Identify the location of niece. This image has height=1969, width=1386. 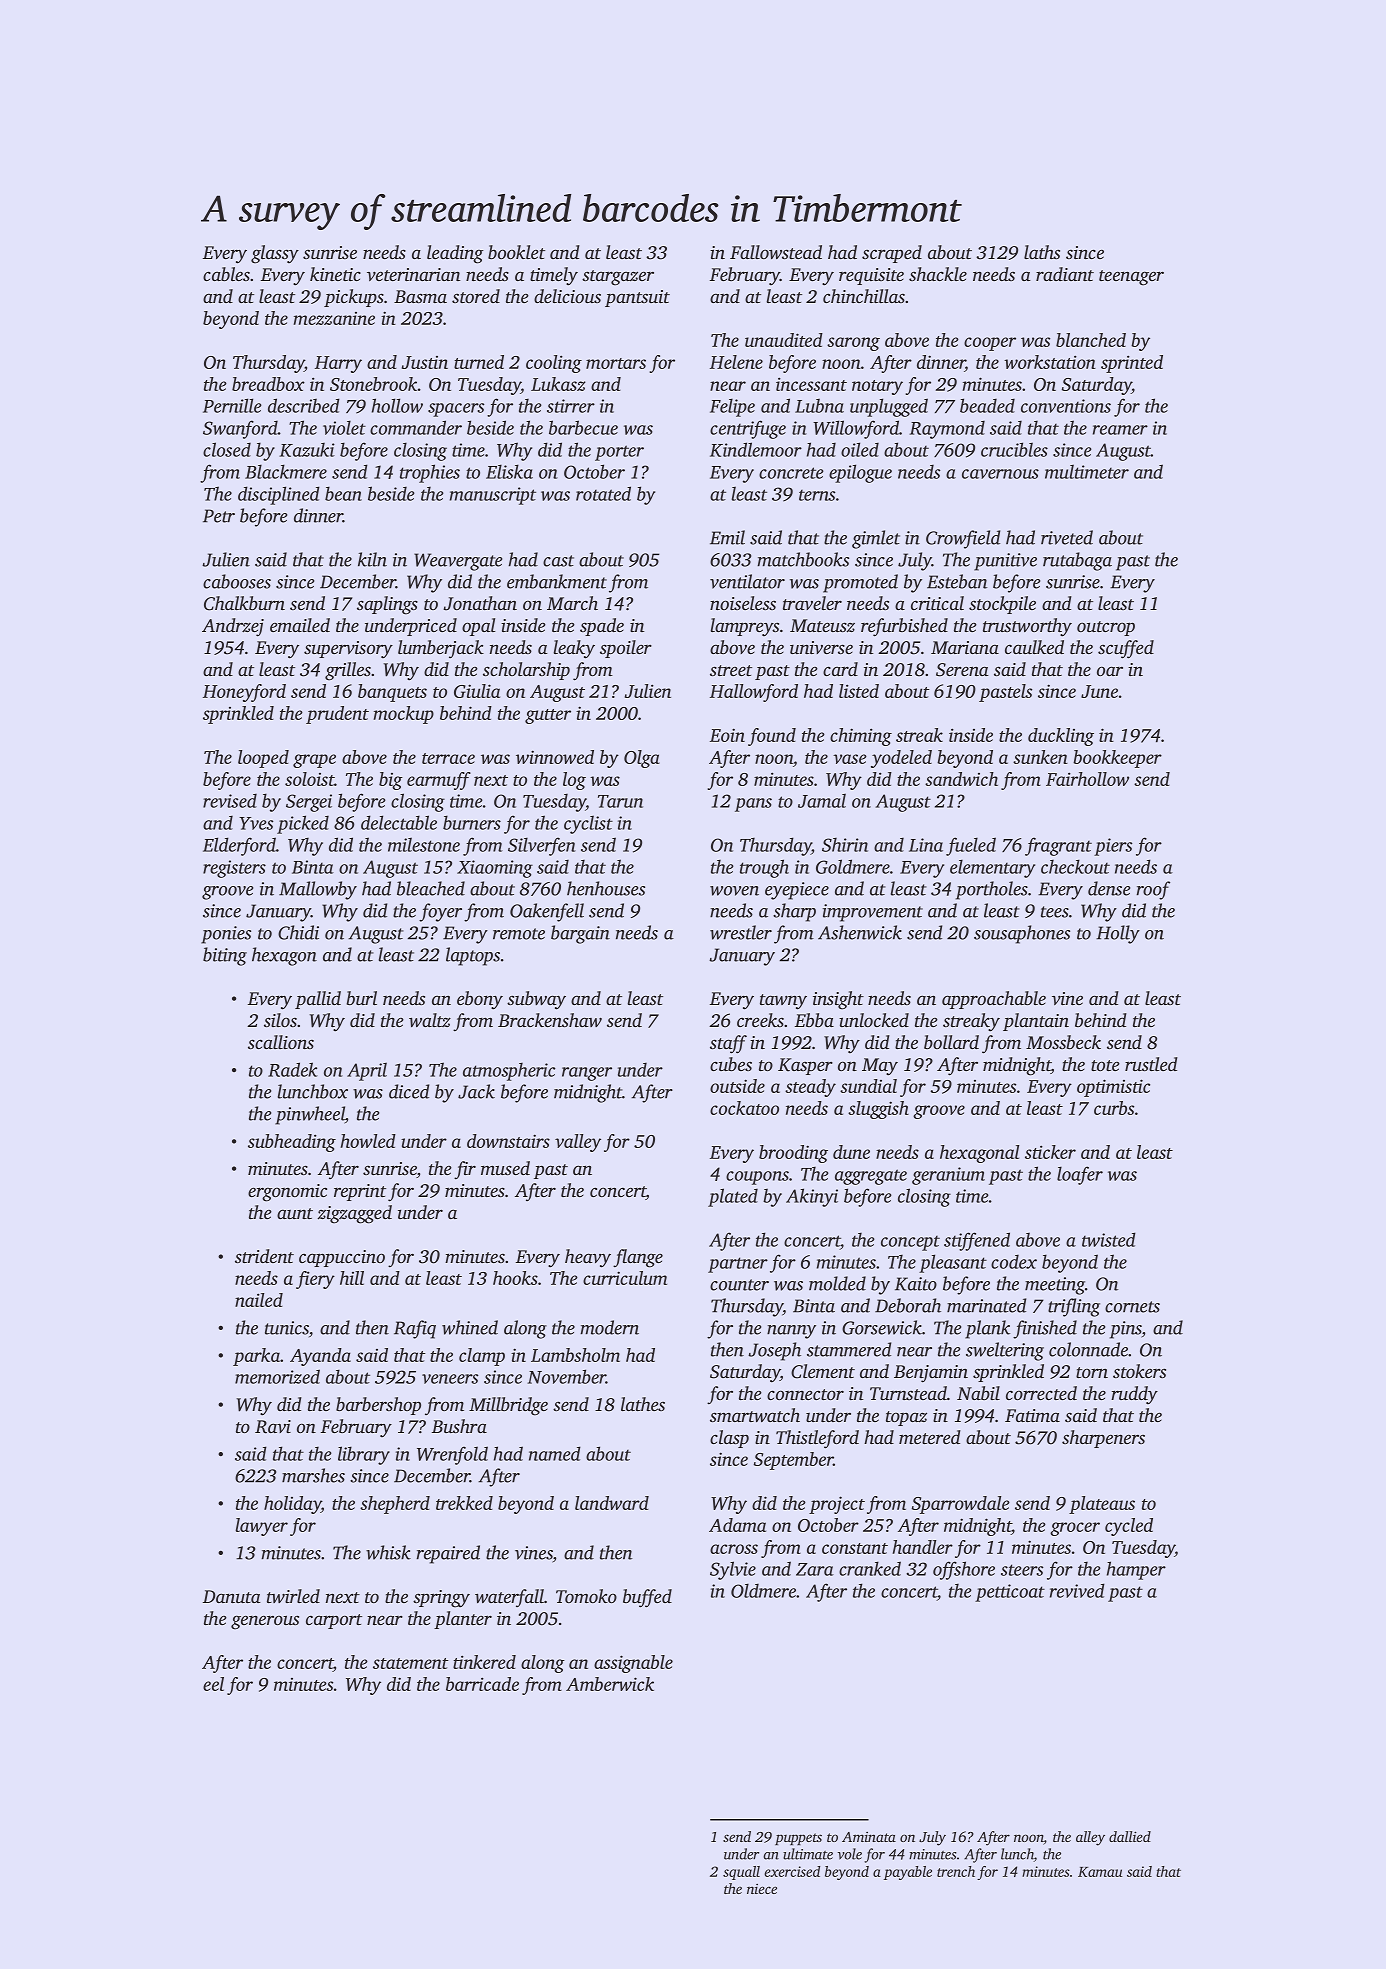
(762, 1889).
